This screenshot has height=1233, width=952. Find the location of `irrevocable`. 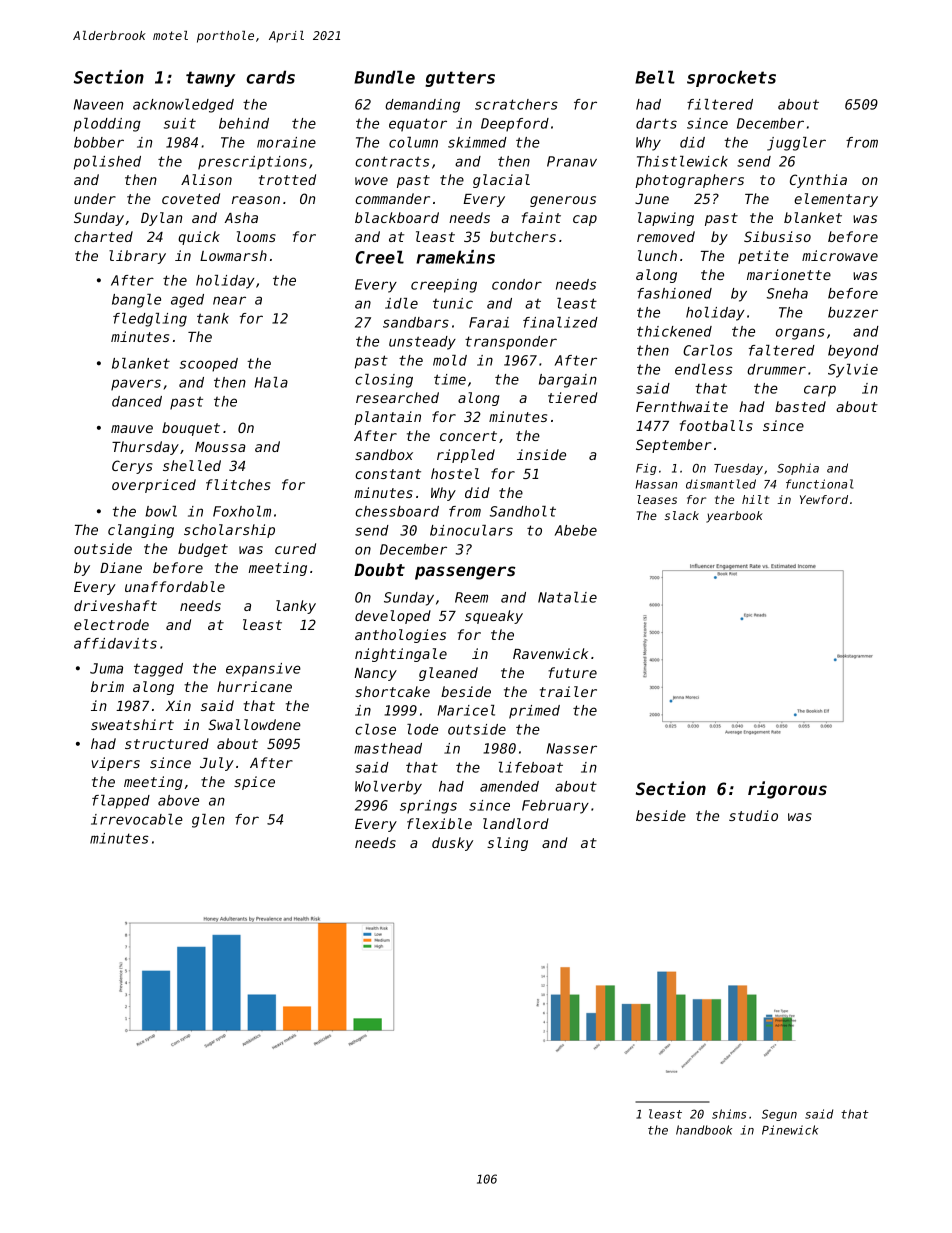

irrevocable is located at coordinates (137, 819).
